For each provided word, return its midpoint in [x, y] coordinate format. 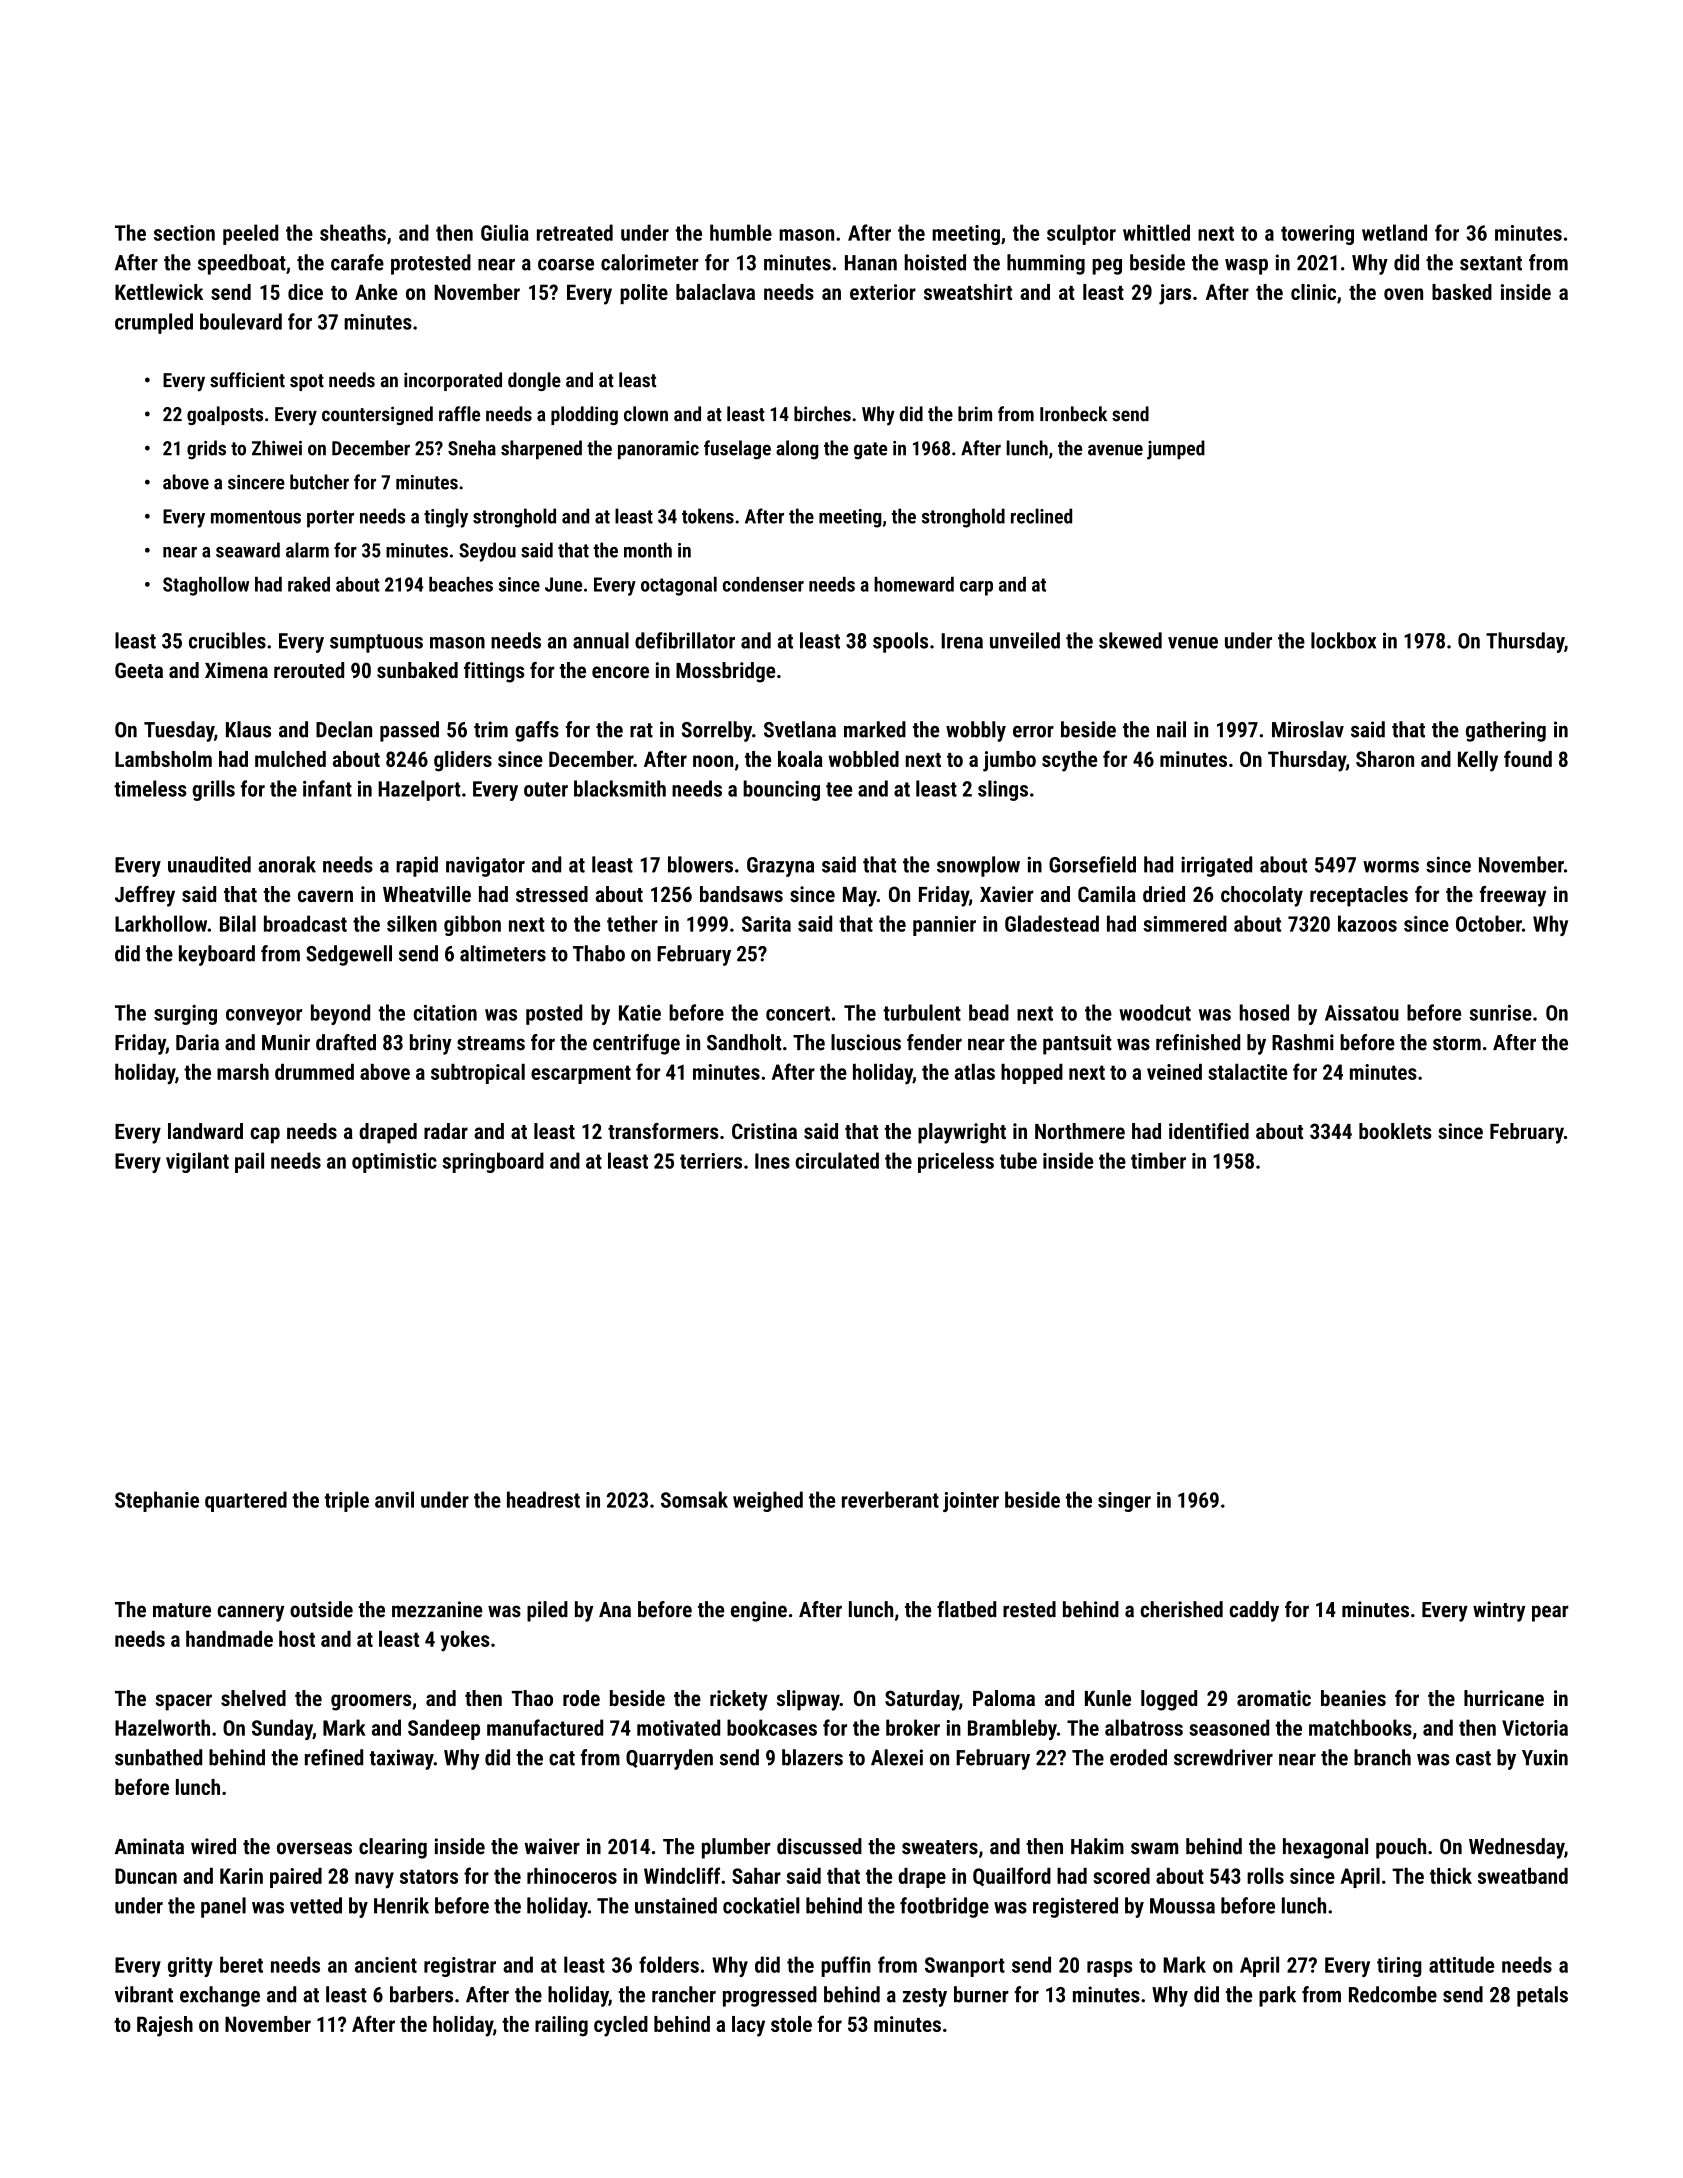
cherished [1181, 1609]
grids [206, 450]
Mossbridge [725, 672]
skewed [1130, 640]
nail [1171, 729]
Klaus [248, 729]
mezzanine [437, 1609]
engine [759, 1611]
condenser [763, 584]
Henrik [401, 1905]
